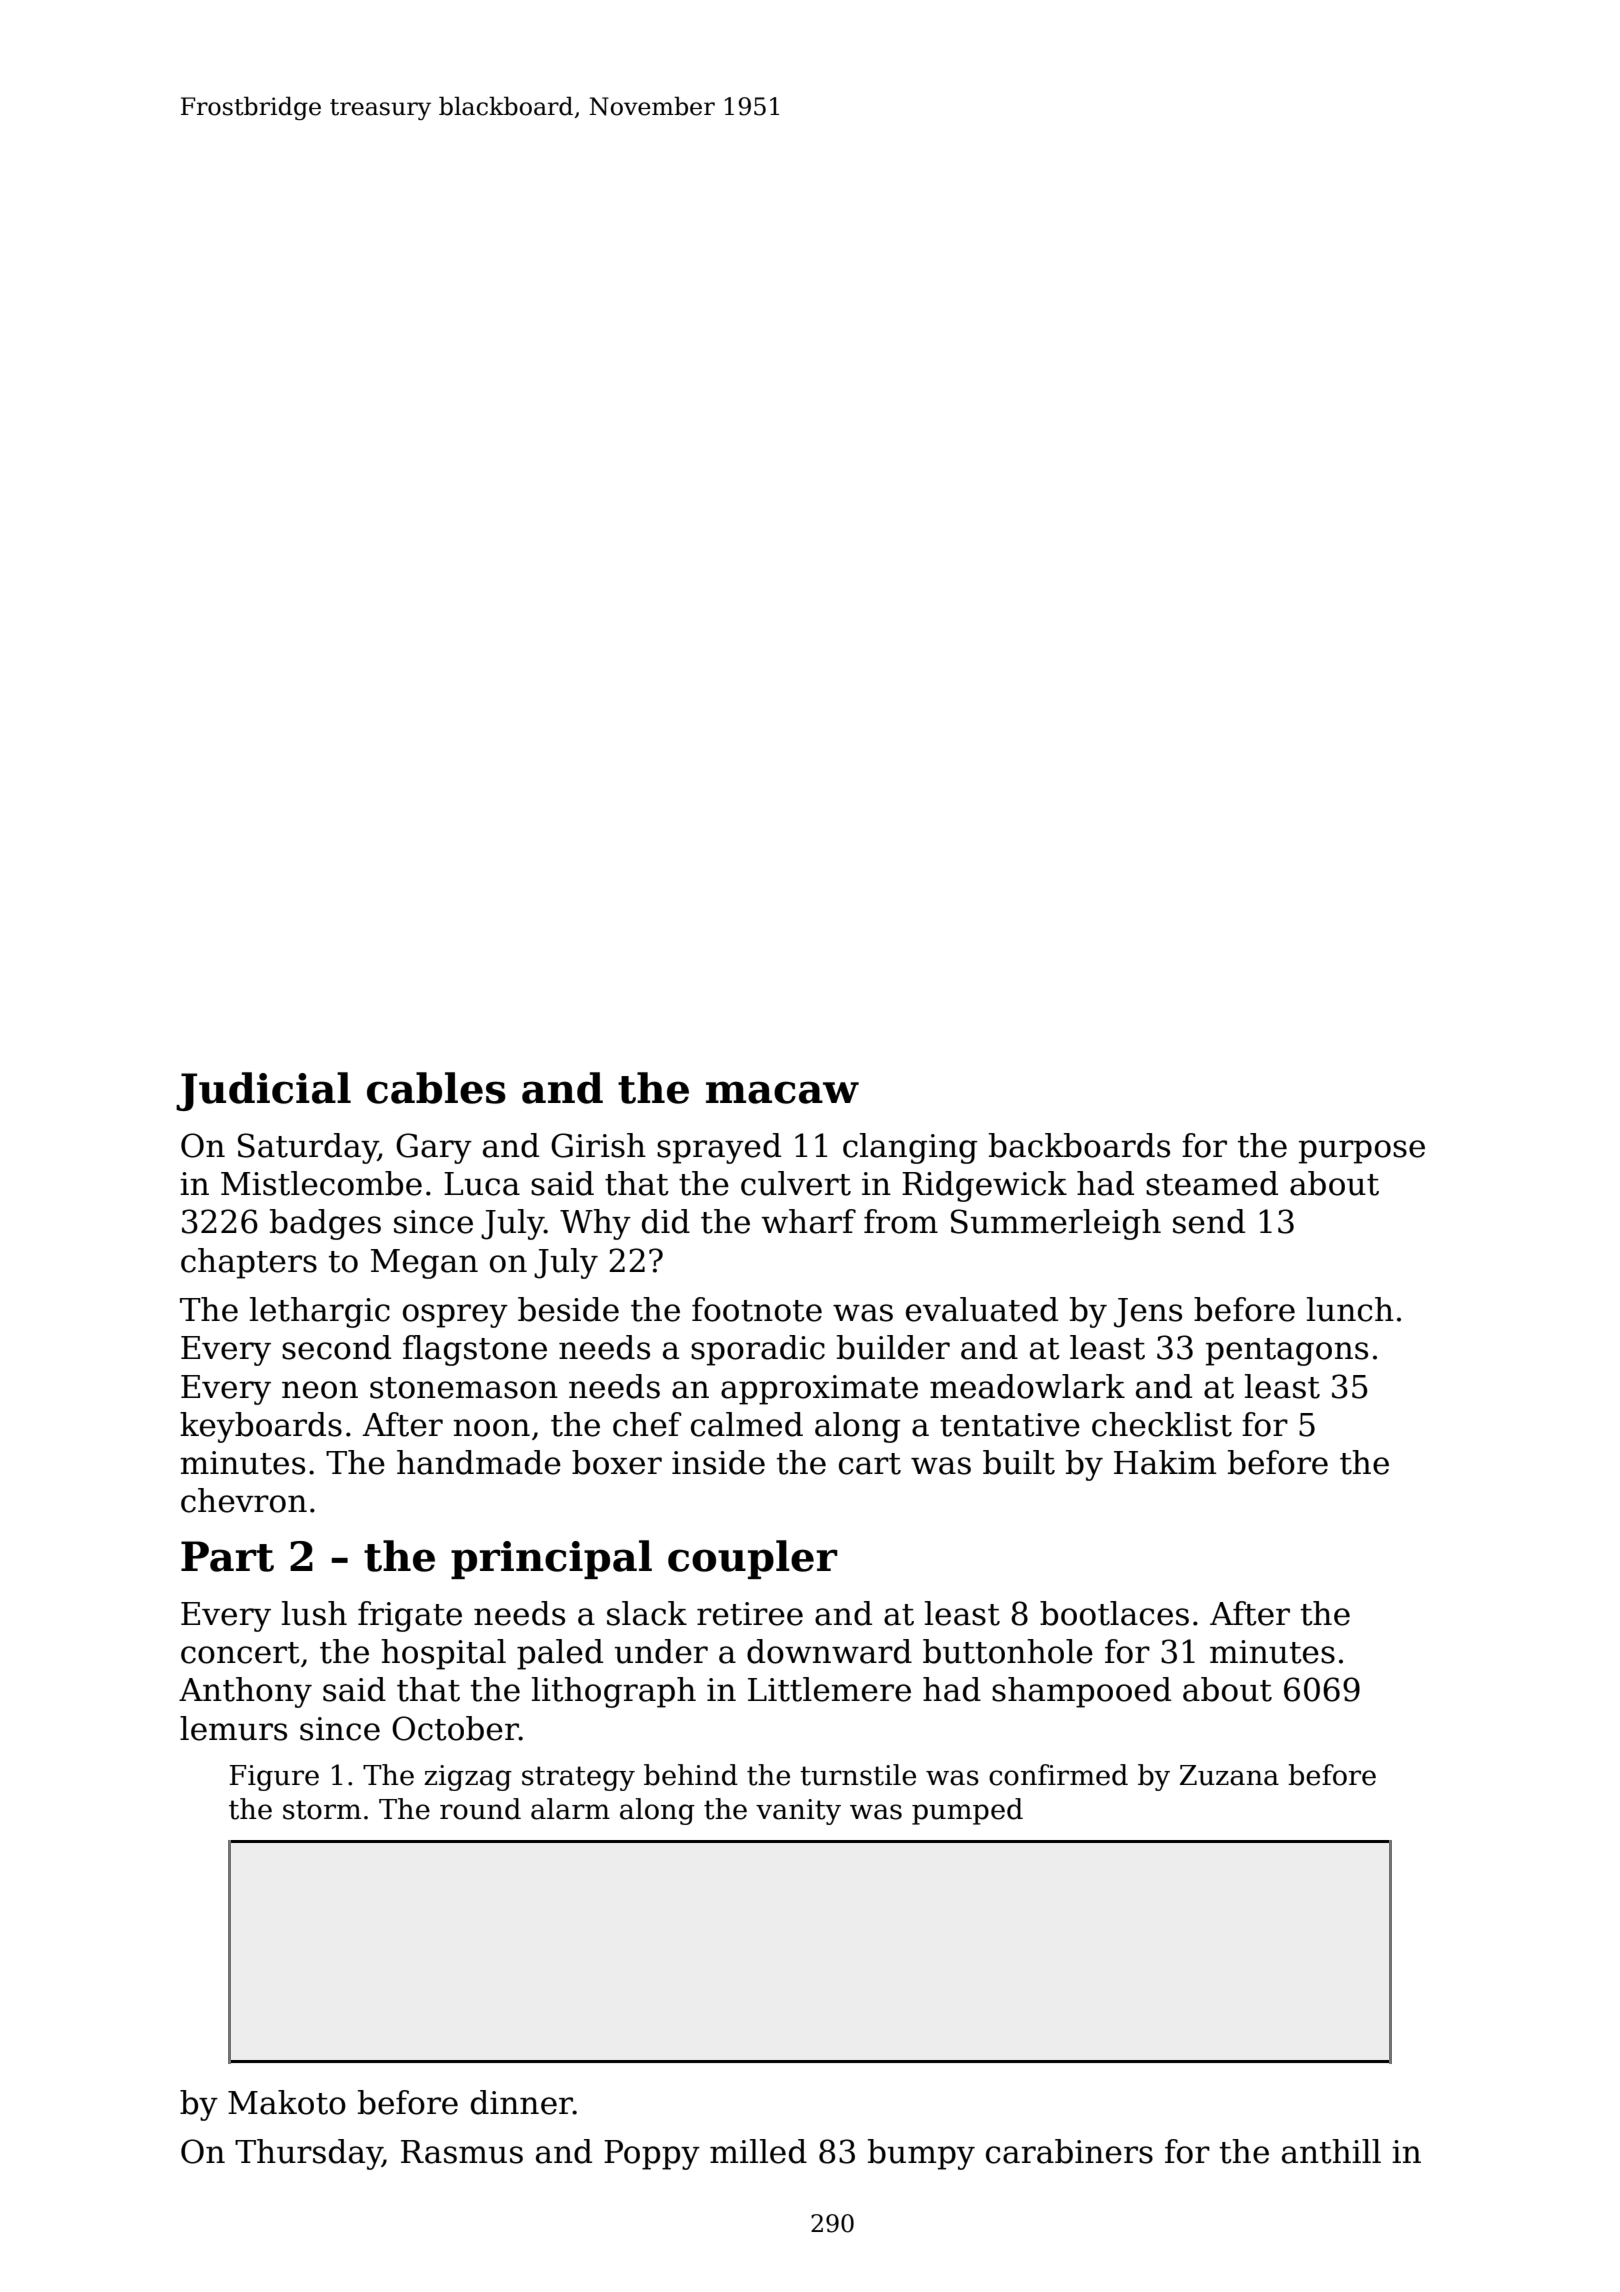  I want to click on macaw, so click(782, 1092).
